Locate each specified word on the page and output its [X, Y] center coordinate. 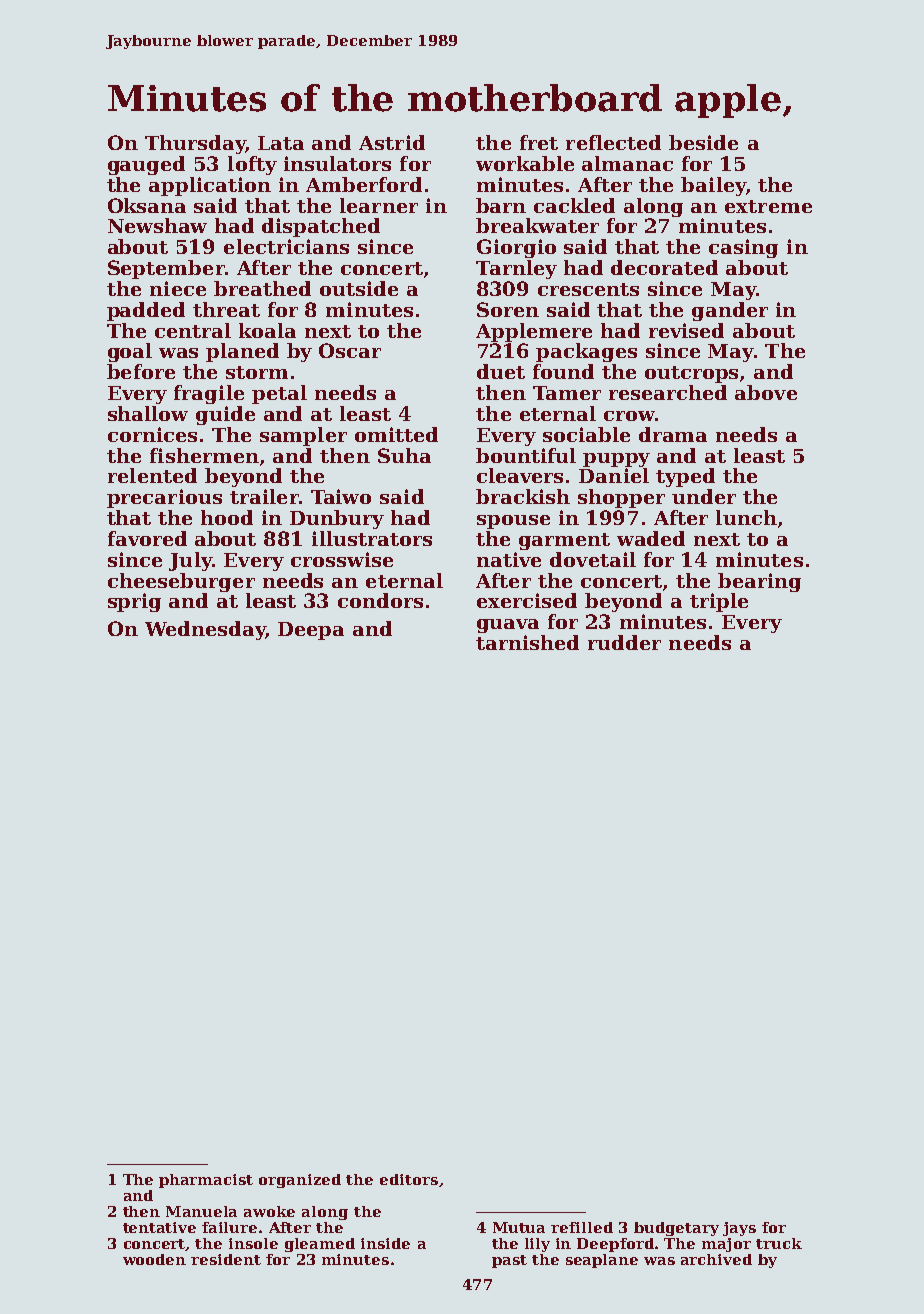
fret [539, 142]
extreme [768, 206]
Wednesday [205, 630]
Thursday [195, 144]
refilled [582, 1227]
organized [300, 1181]
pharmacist [206, 1181]
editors [409, 1179]
